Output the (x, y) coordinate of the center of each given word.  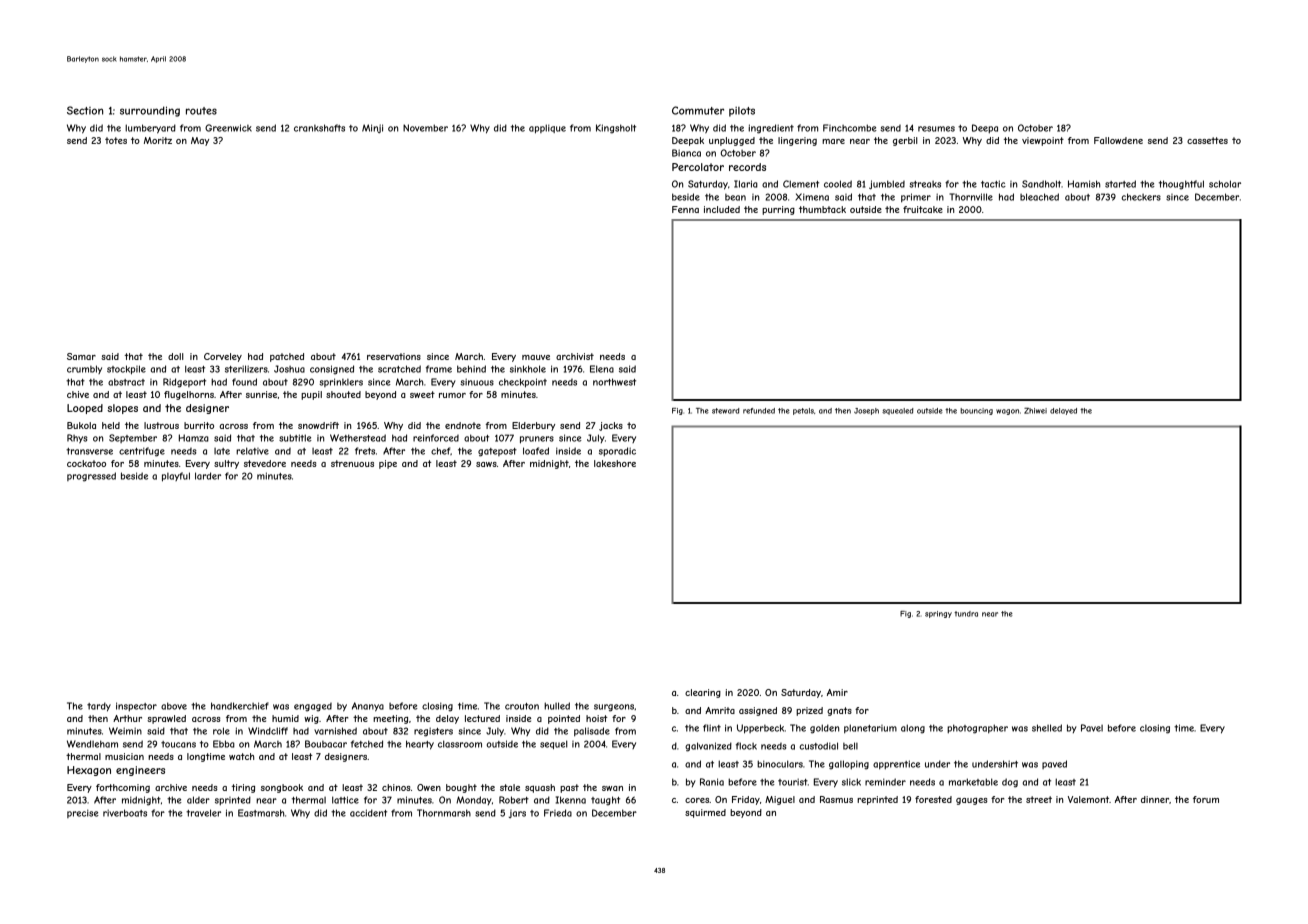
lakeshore (615, 463)
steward (725, 411)
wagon (1007, 412)
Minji (372, 128)
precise (83, 813)
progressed (91, 477)
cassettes (1207, 140)
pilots (742, 112)
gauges (972, 801)
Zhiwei (1035, 411)
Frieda (558, 813)
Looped (85, 409)
